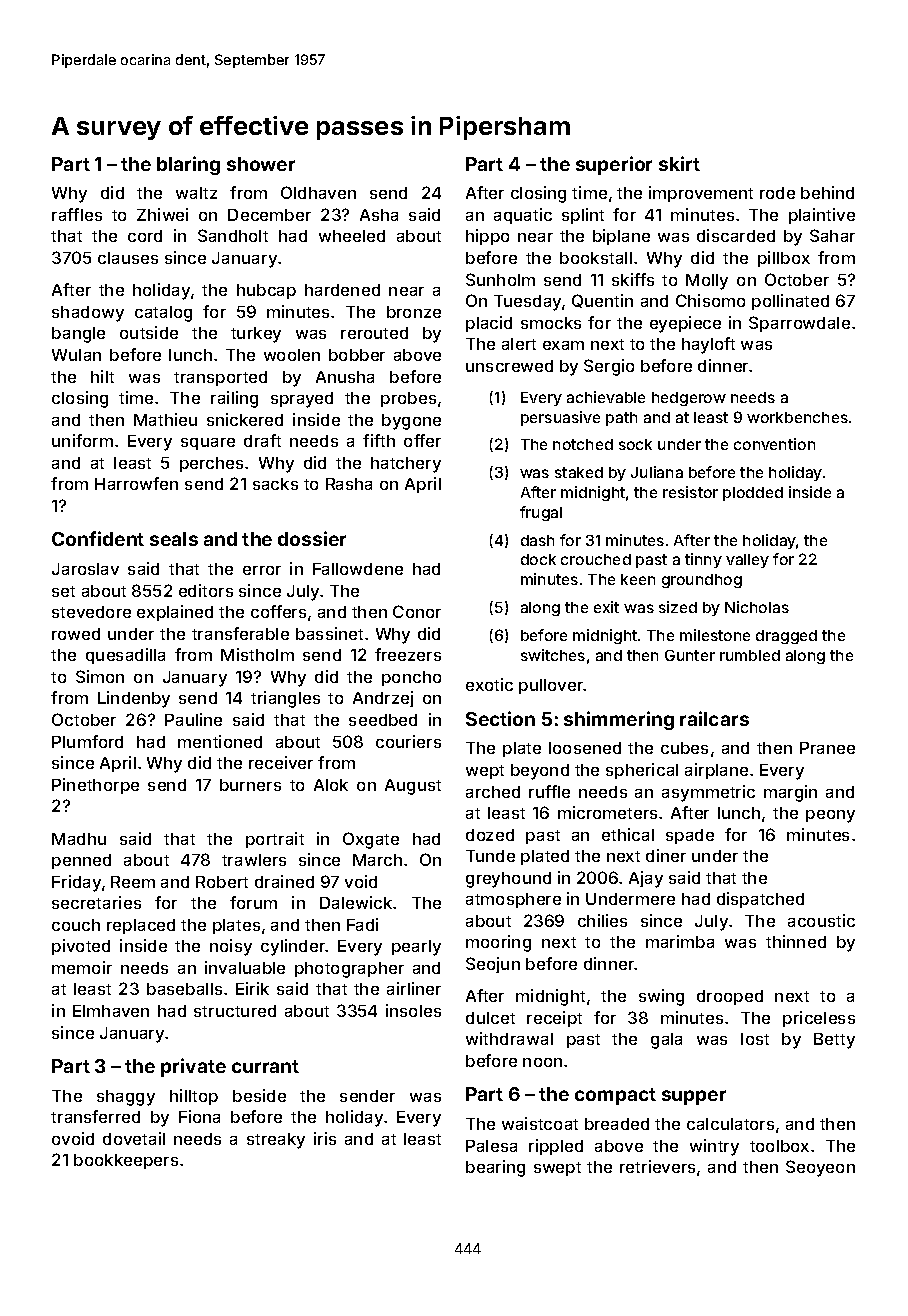 The image size is (908, 1316). I want to click on raffles, so click(77, 214).
